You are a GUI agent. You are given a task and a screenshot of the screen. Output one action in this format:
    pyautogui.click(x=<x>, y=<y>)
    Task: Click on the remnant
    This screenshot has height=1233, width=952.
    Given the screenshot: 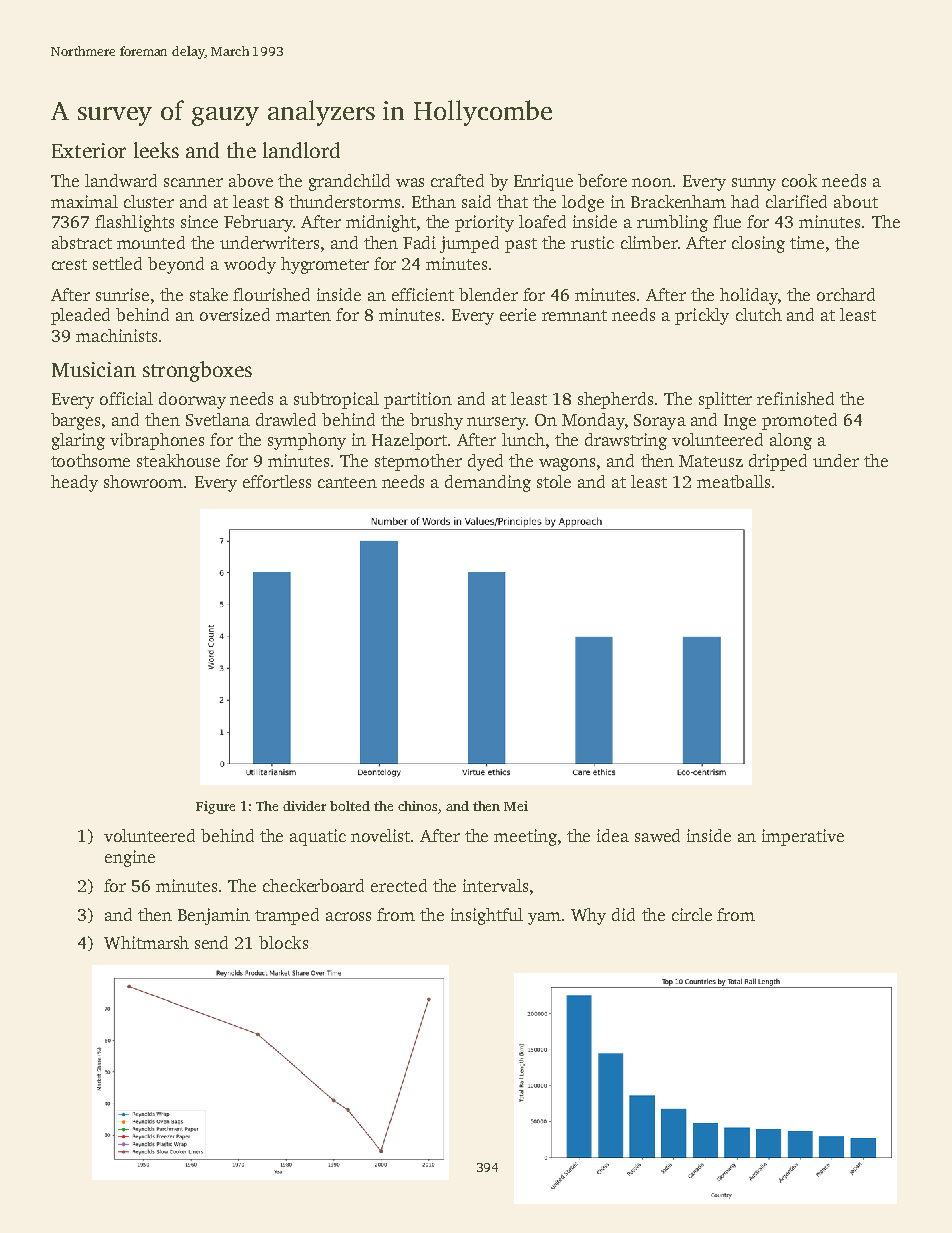 What is the action you would take?
    pyautogui.click(x=574, y=315)
